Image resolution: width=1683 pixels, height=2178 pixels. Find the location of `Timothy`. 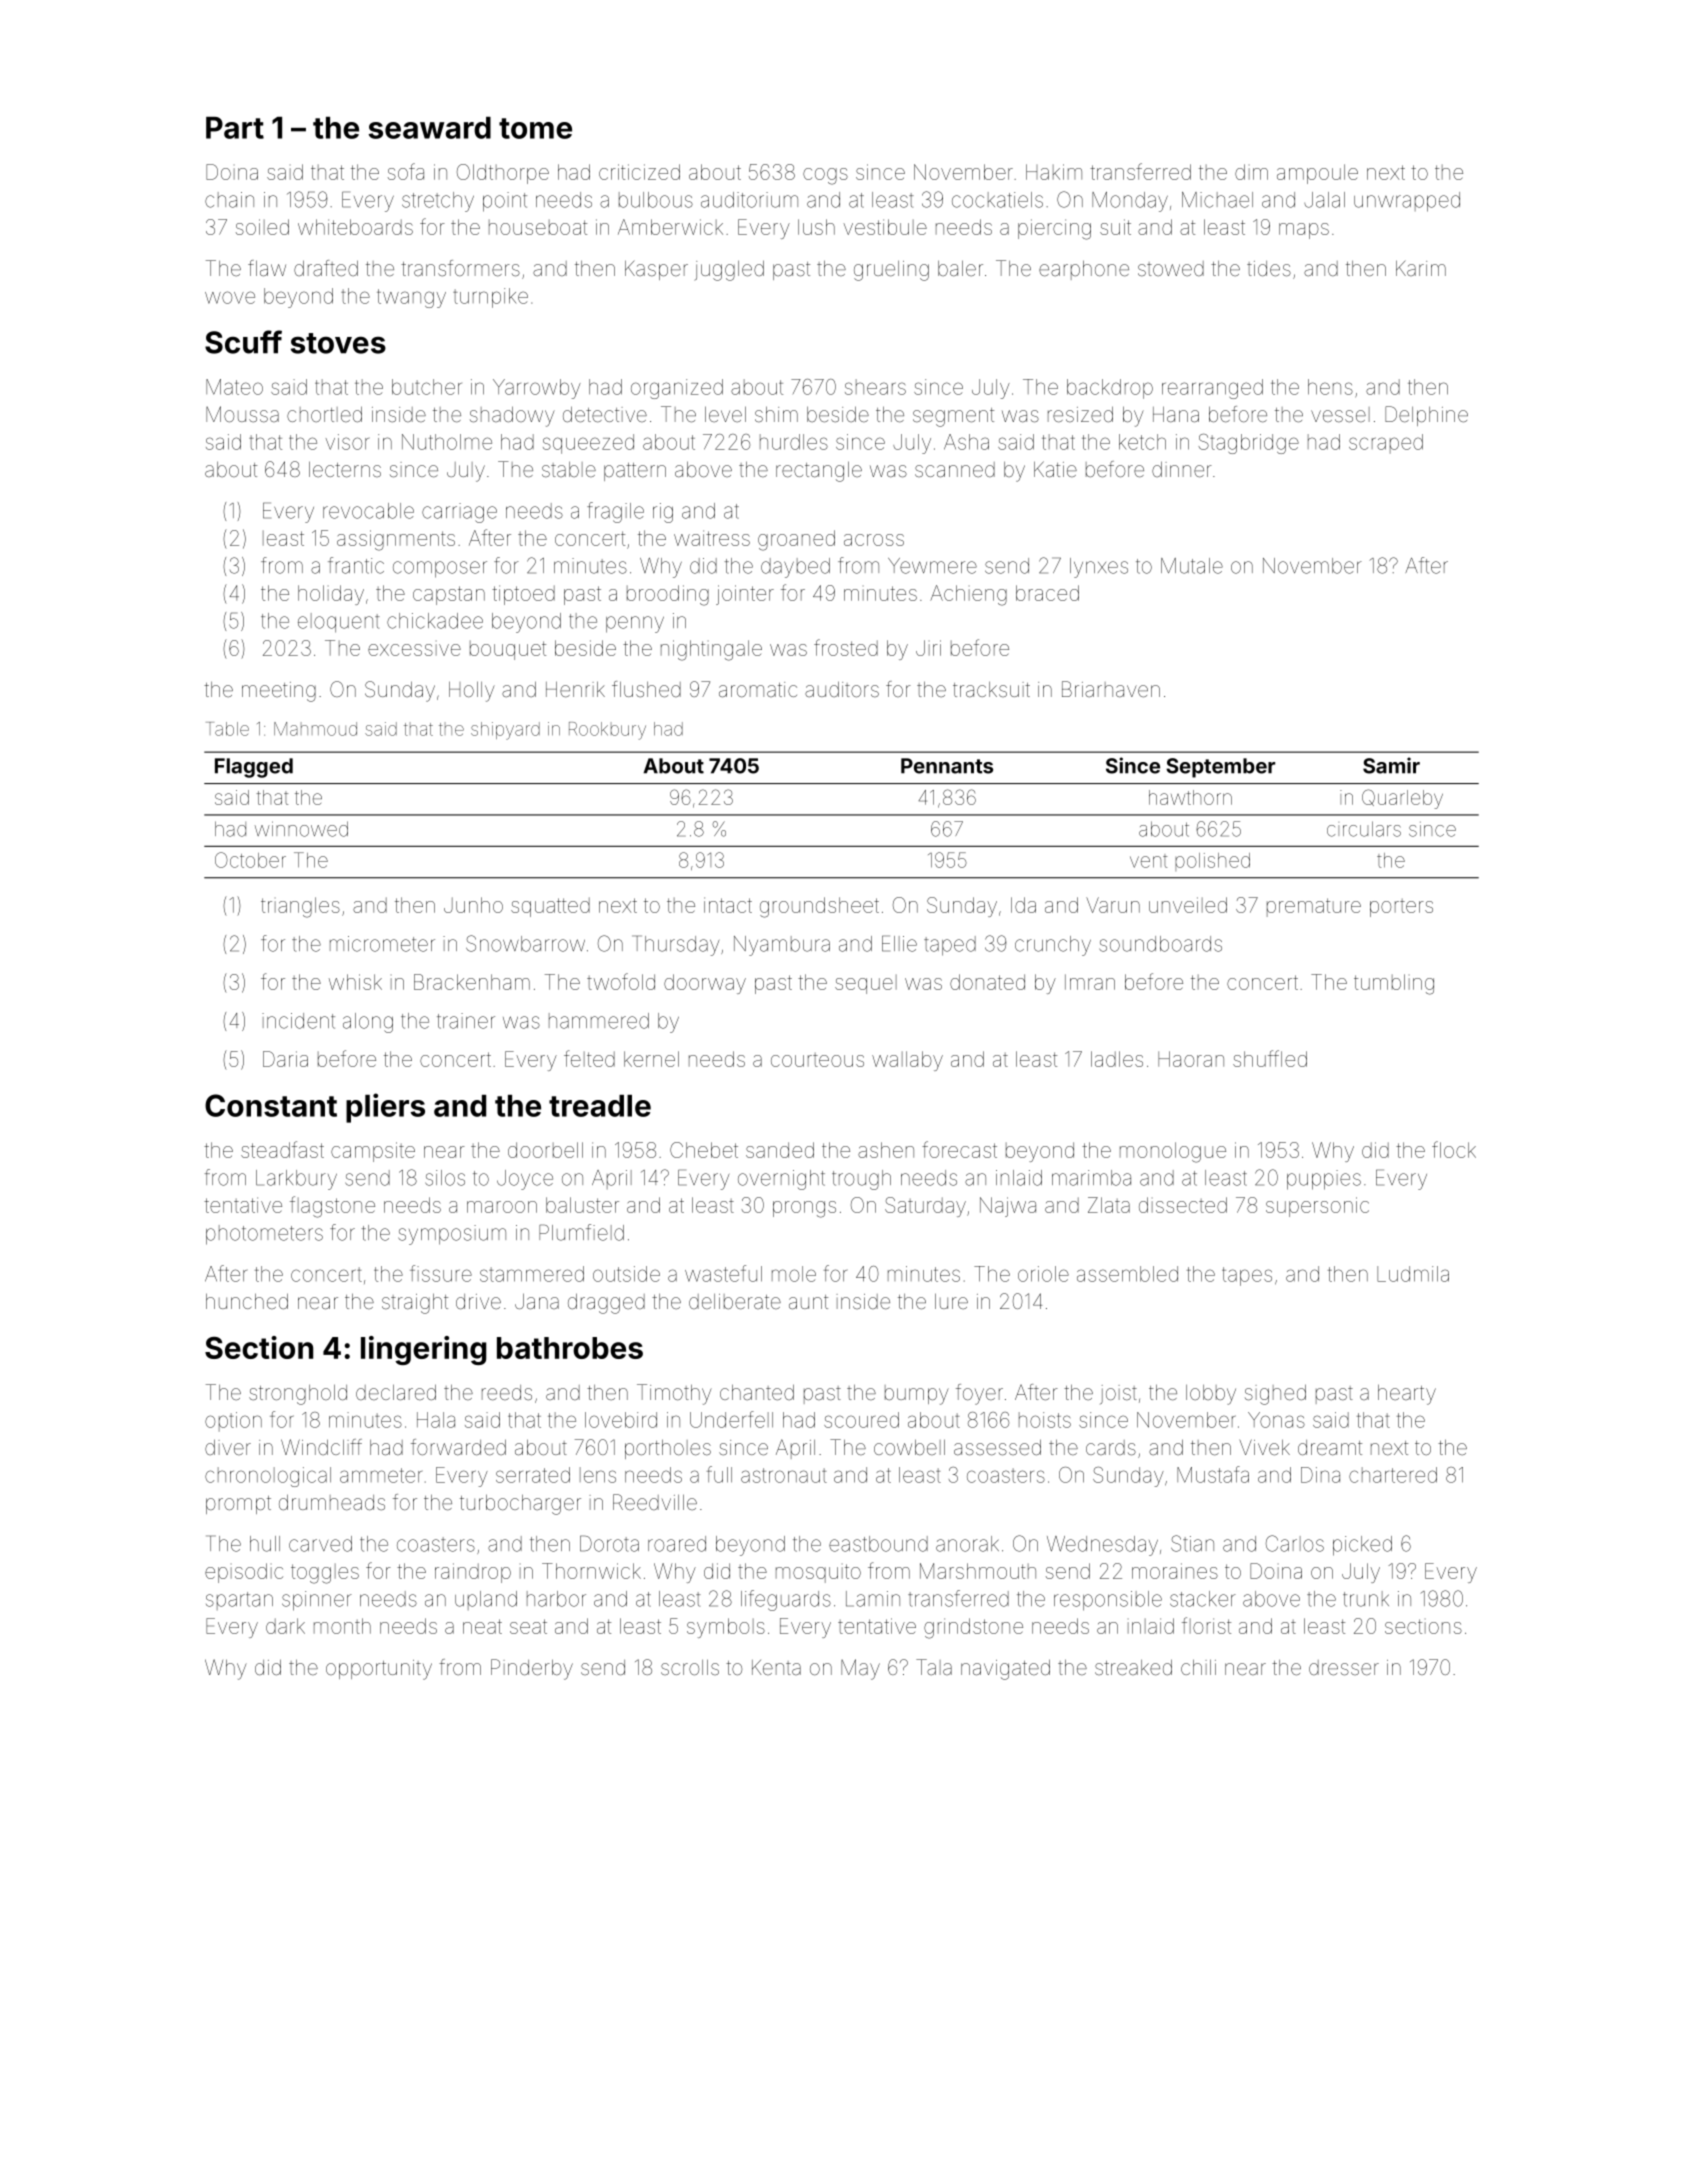

Timothy is located at coordinates (674, 1394).
